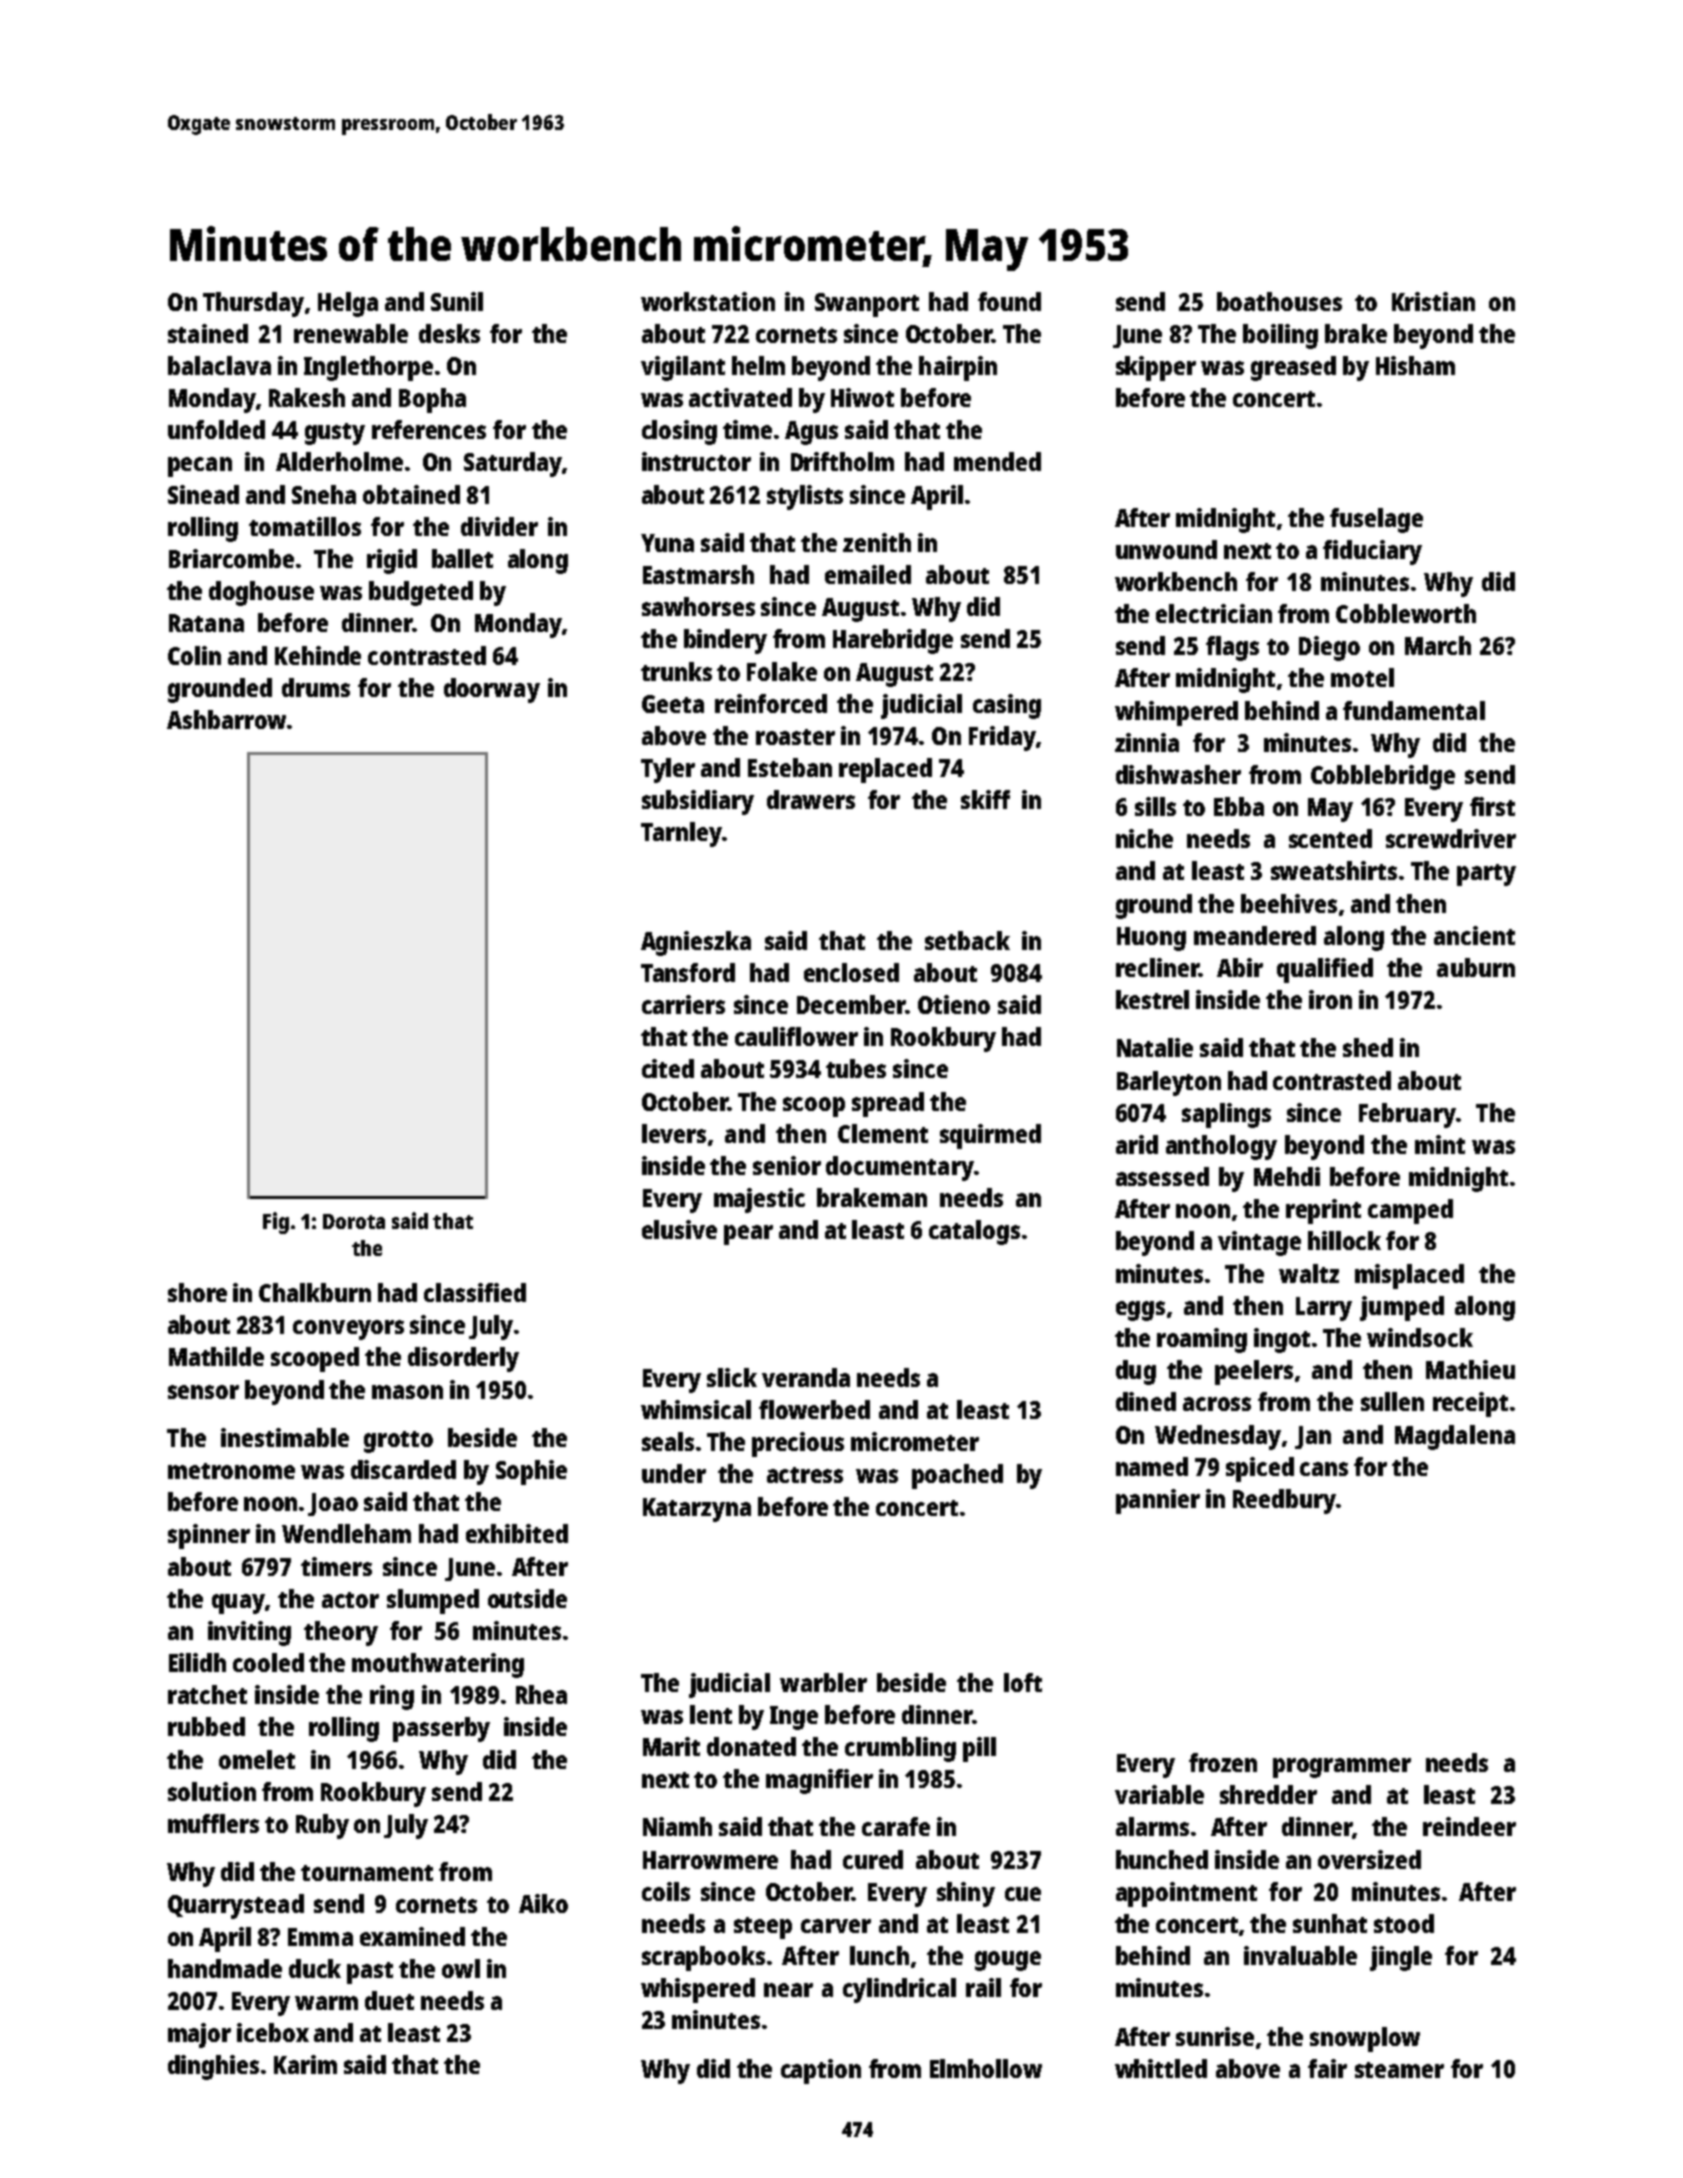  What do you see at coordinates (1232, 648) in the screenshot?
I see `flags` at bounding box center [1232, 648].
